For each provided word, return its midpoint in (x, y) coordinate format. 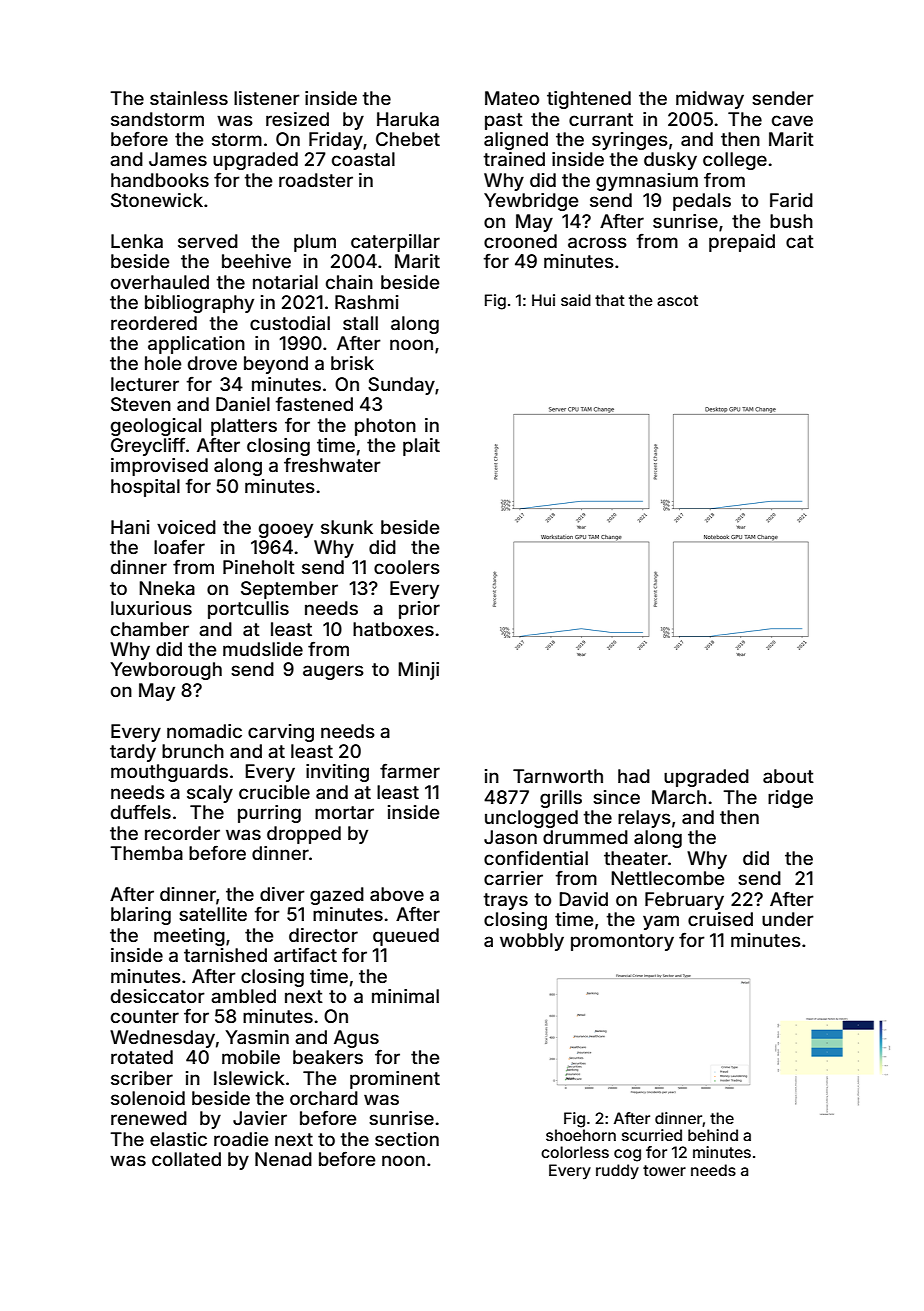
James (178, 159)
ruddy (617, 1171)
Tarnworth (558, 776)
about (788, 776)
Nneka (167, 588)
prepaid (742, 243)
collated (186, 1159)
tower (664, 1170)
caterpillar (395, 243)
